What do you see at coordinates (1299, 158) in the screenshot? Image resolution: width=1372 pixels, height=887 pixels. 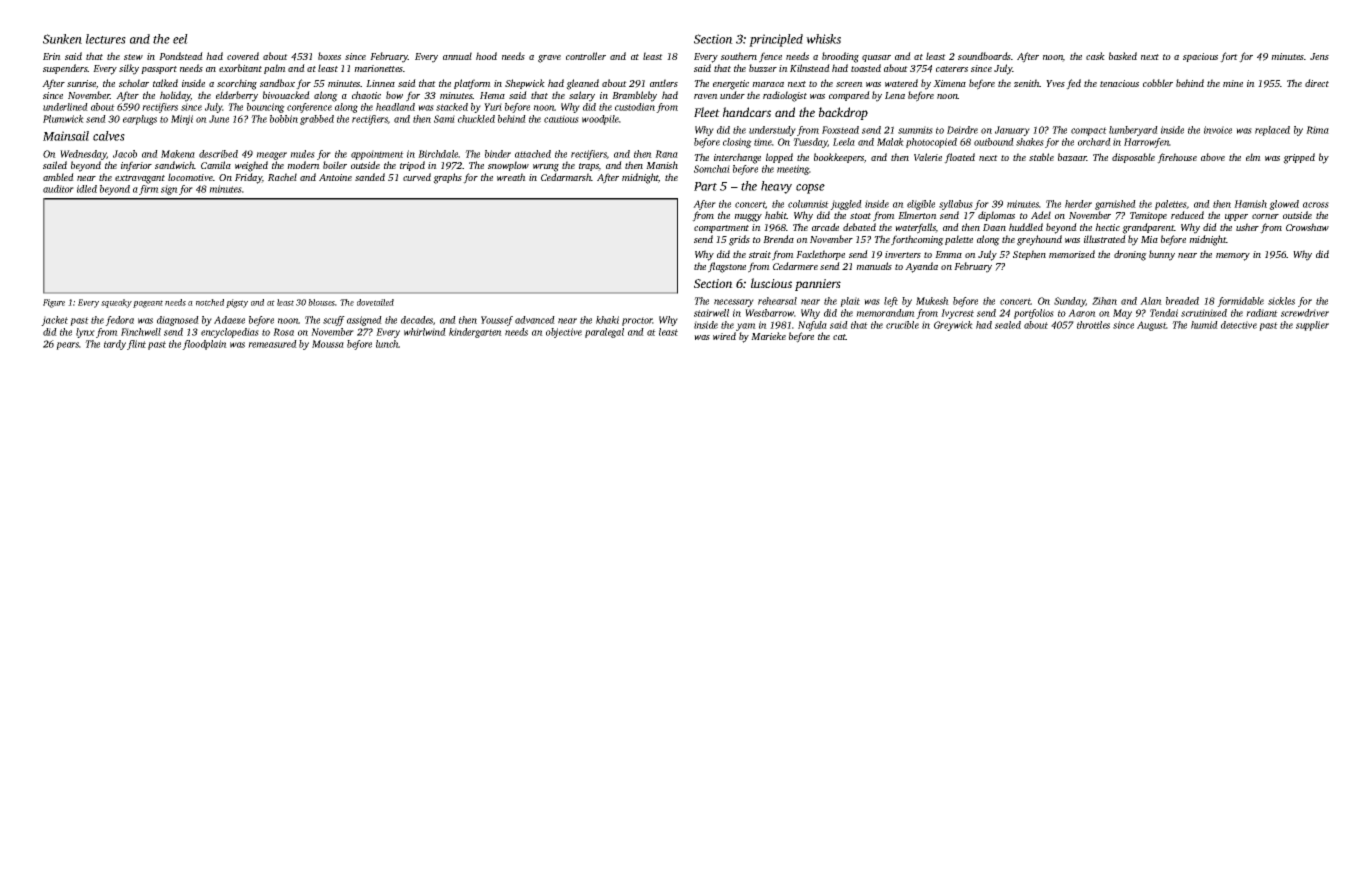 I see `gripped` at bounding box center [1299, 158].
